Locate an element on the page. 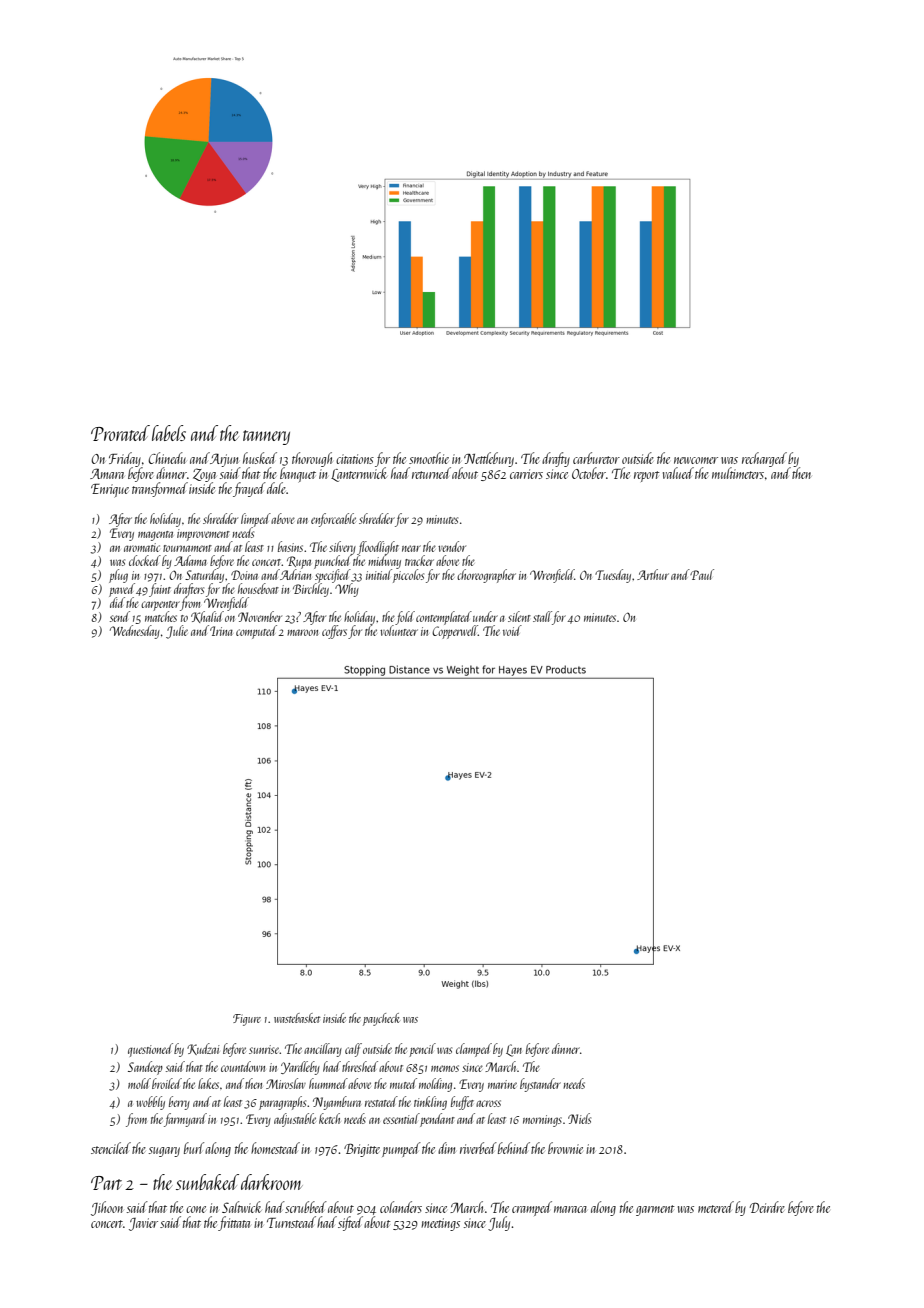  improvement is located at coordinates (203, 535).
